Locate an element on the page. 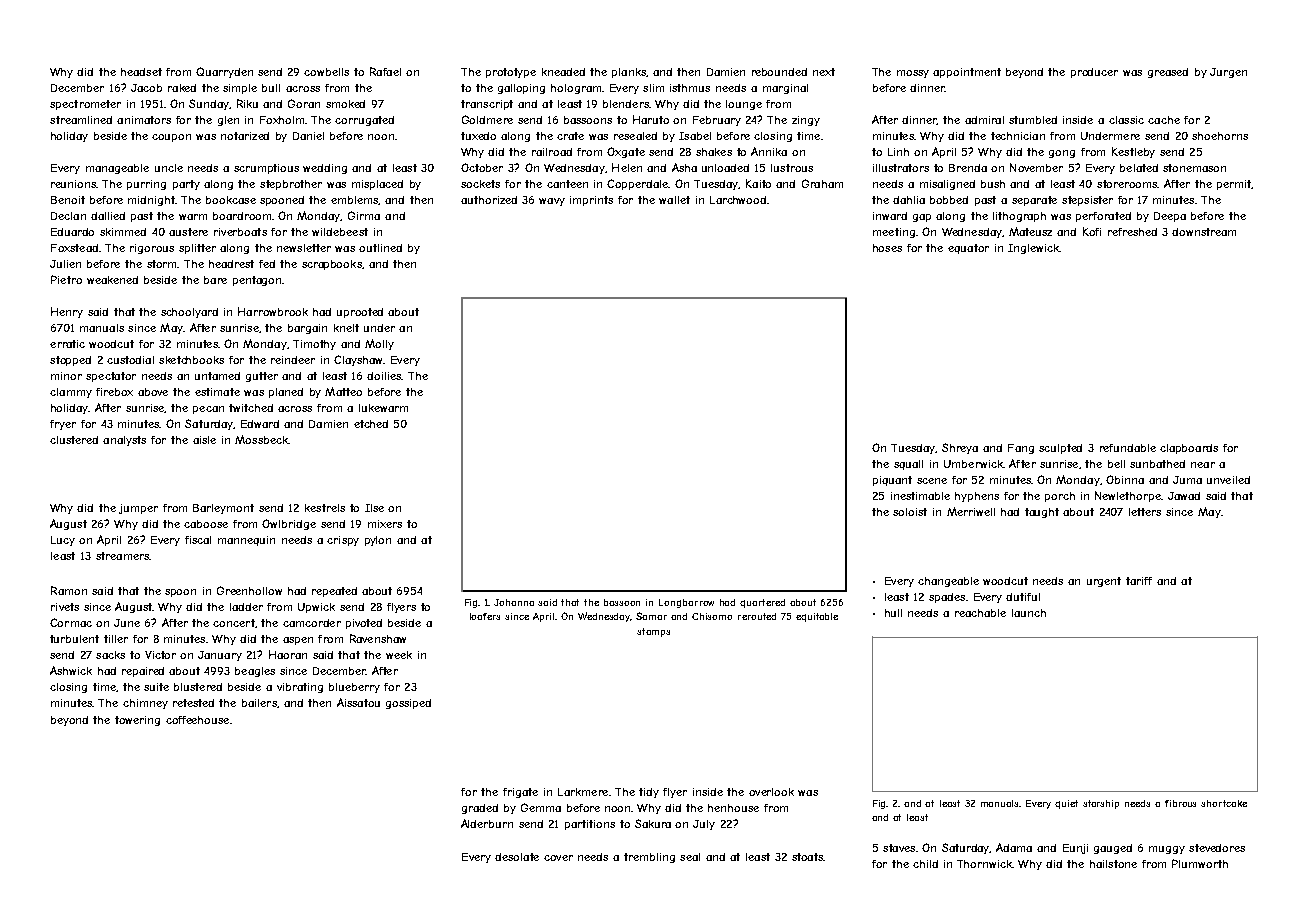 The height and width of the image is (924, 1308). bush is located at coordinates (993, 184).
